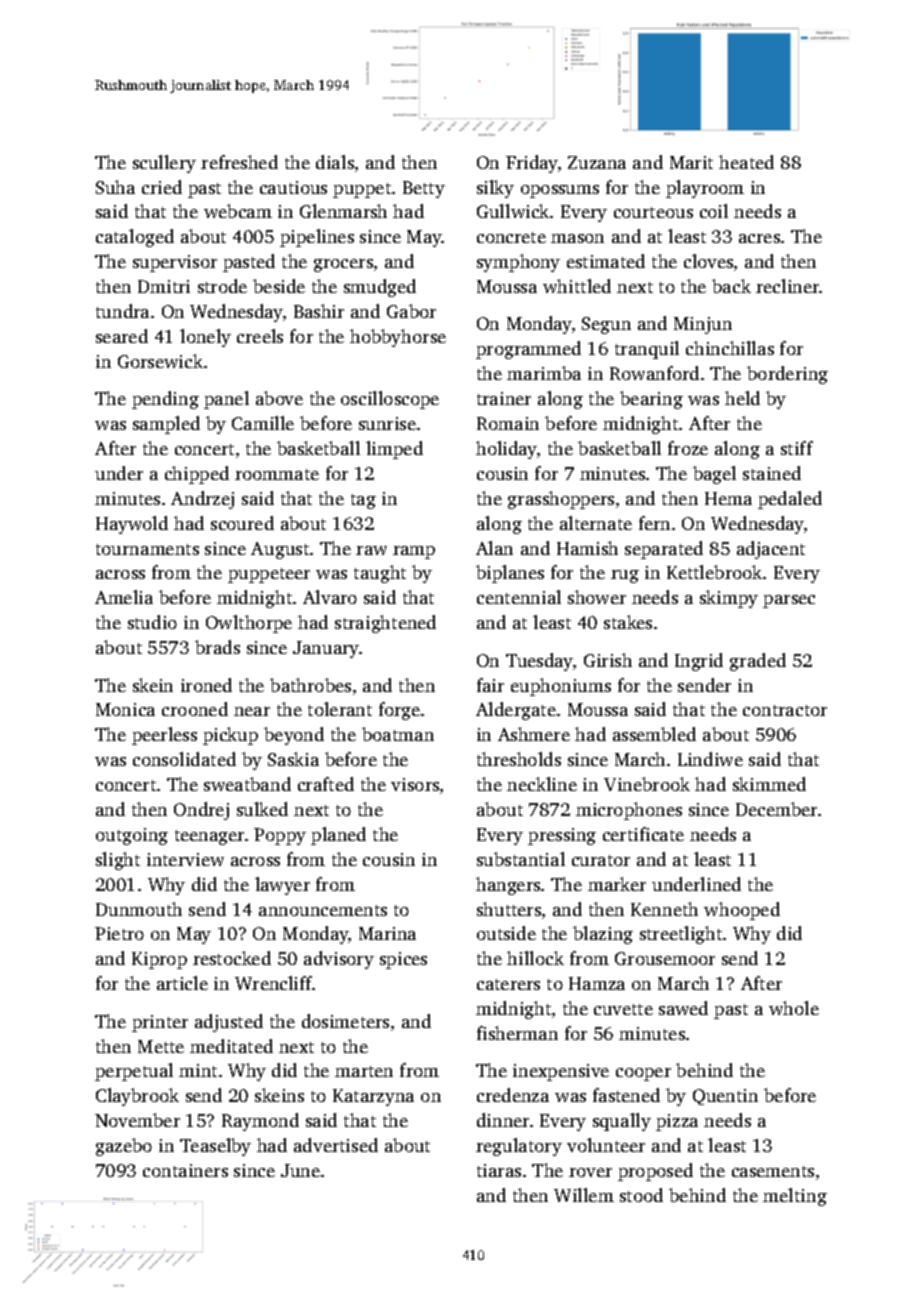  What do you see at coordinates (544, 373) in the screenshot?
I see `marimba` at bounding box center [544, 373].
